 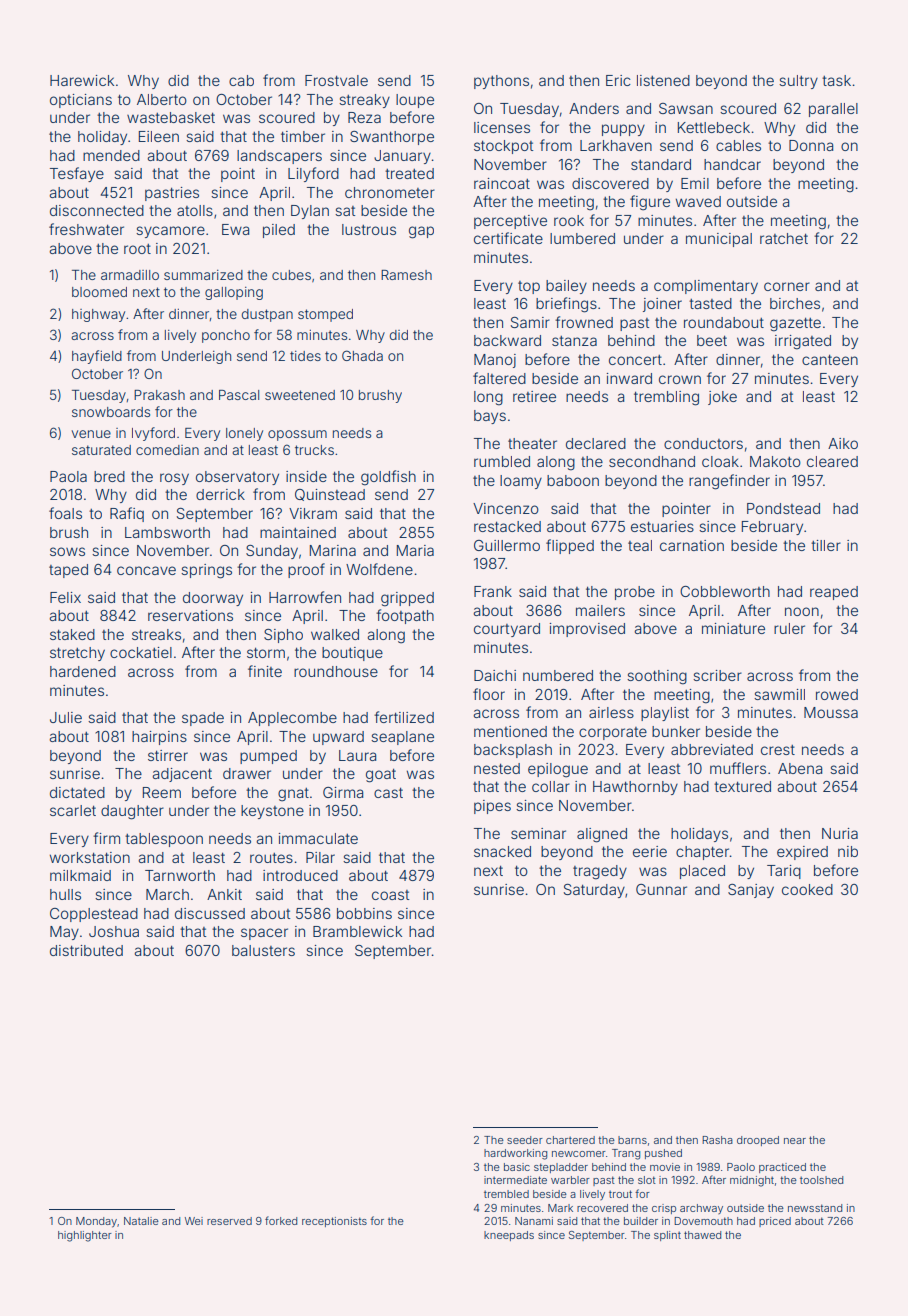 What do you see at coordinates (795, 1141) in the screenshot?
I see `near` at bounding box center [795, 1141].
